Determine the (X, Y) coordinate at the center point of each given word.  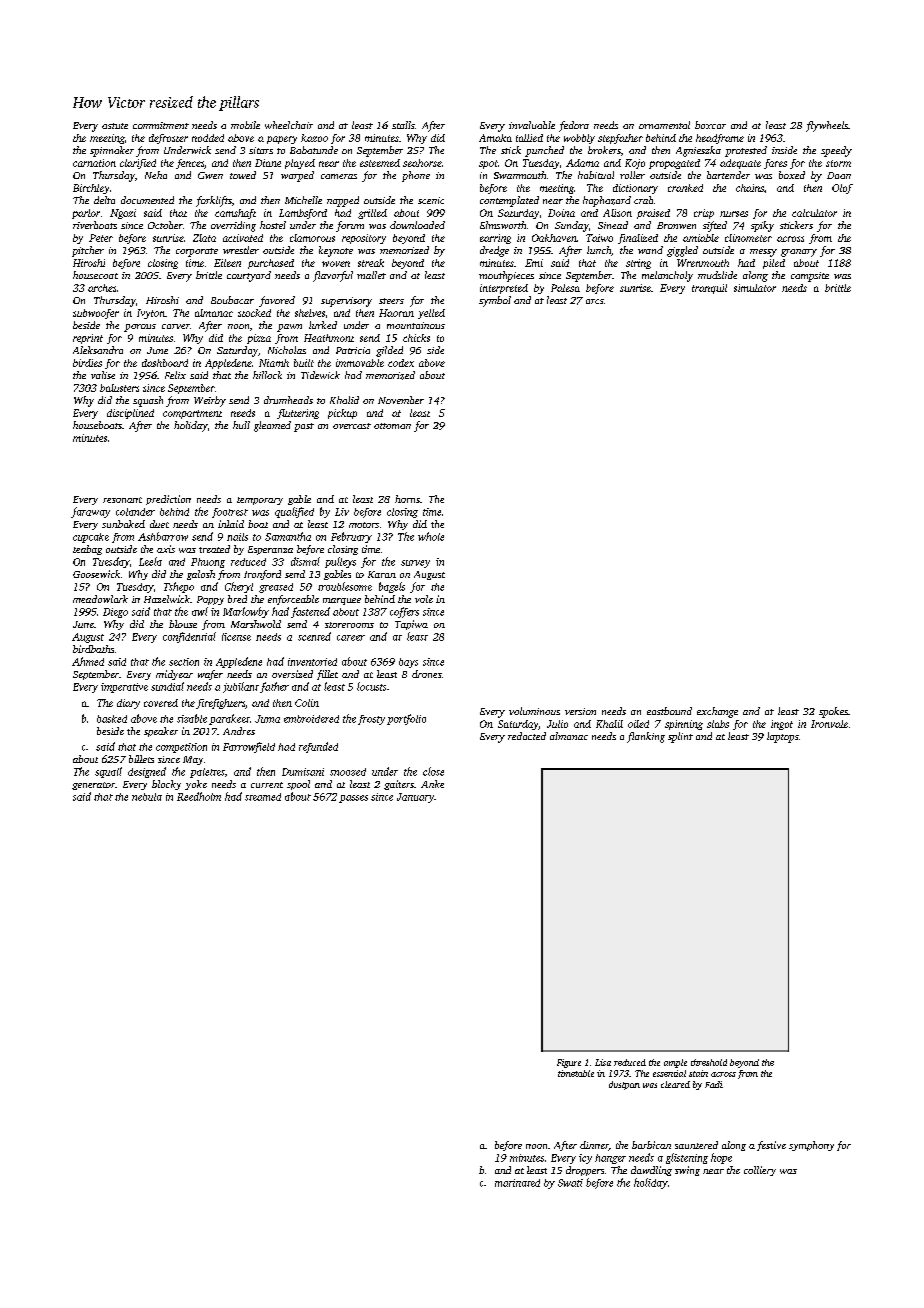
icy (585, 1159)
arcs (595, 301)
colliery (760, 1171)
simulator (755, 288)
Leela (150, 561)
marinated (517, 1183)
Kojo (635, 164)
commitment (161, 125)
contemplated (509, 201)
